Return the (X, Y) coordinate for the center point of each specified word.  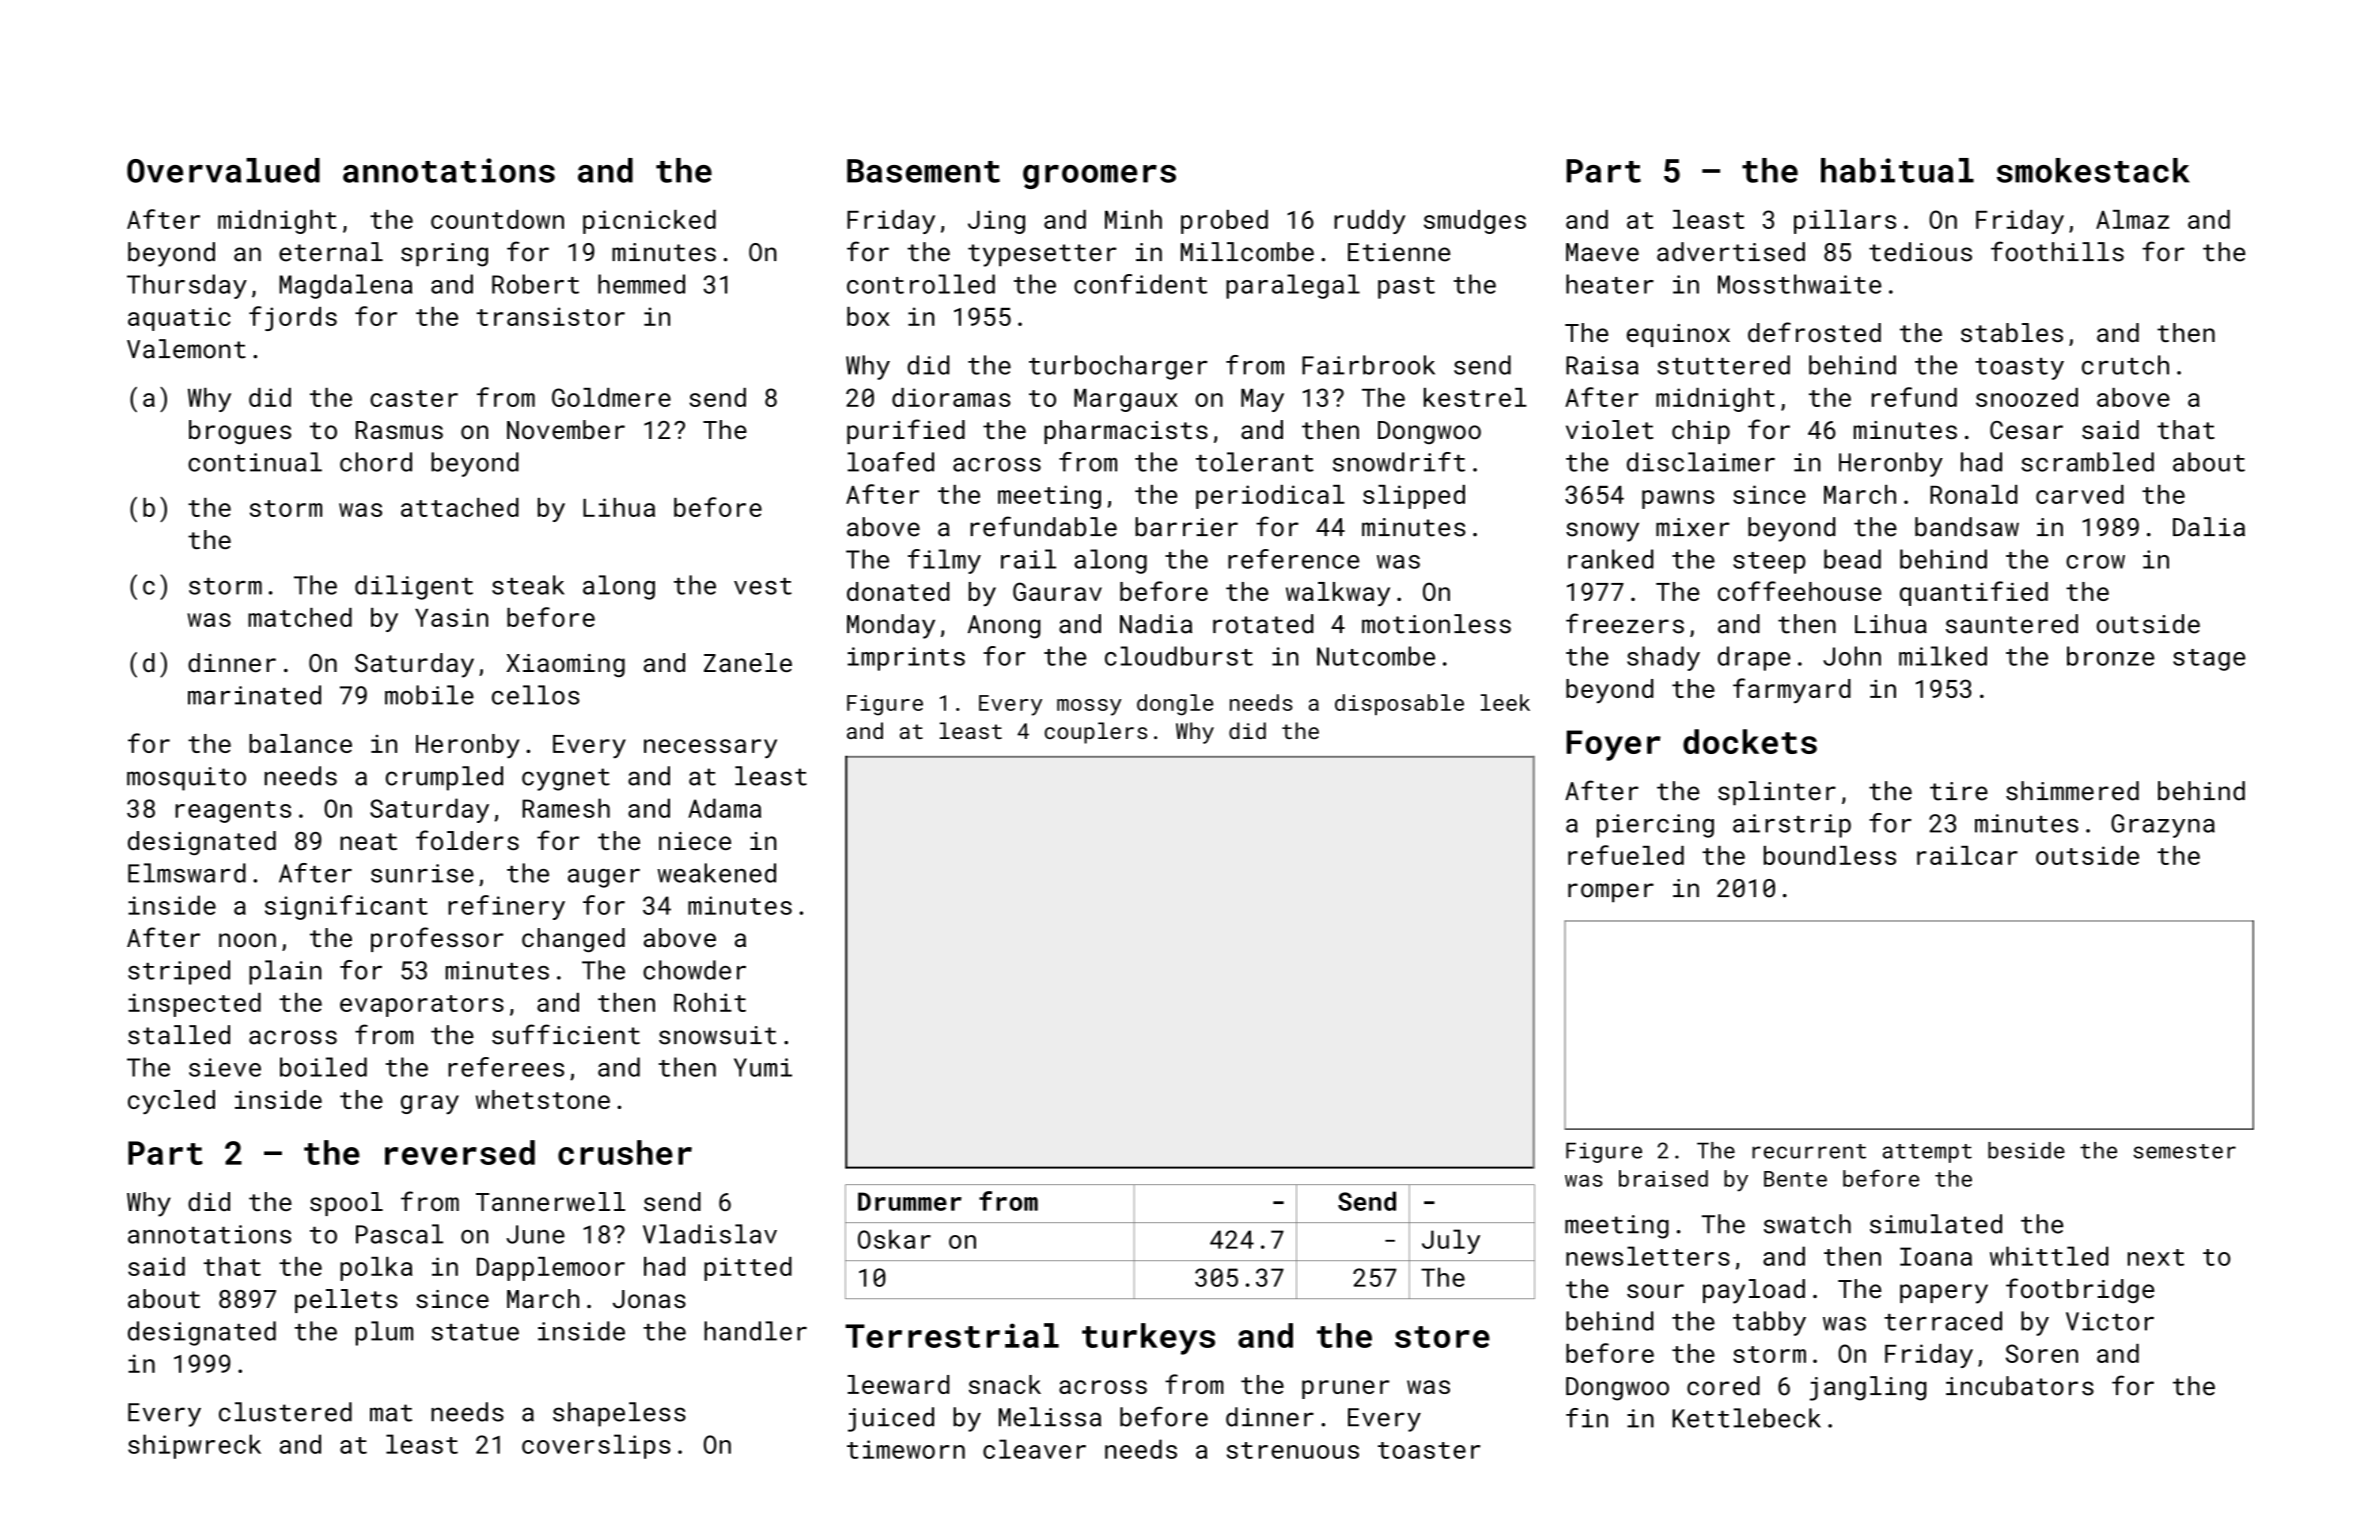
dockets (1750, 741)
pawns (1678, 499)
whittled (2049, 1256)
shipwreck (194, 1446)
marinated (254, 695)
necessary (710, 748)
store (1442, 1337)
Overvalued (223, 170)
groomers (1099, 177)
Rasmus (399, 430)
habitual (1897, 170)
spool (346, 1204)
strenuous (1293, 1450)
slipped (1414, 497)
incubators (2020, 1386)
